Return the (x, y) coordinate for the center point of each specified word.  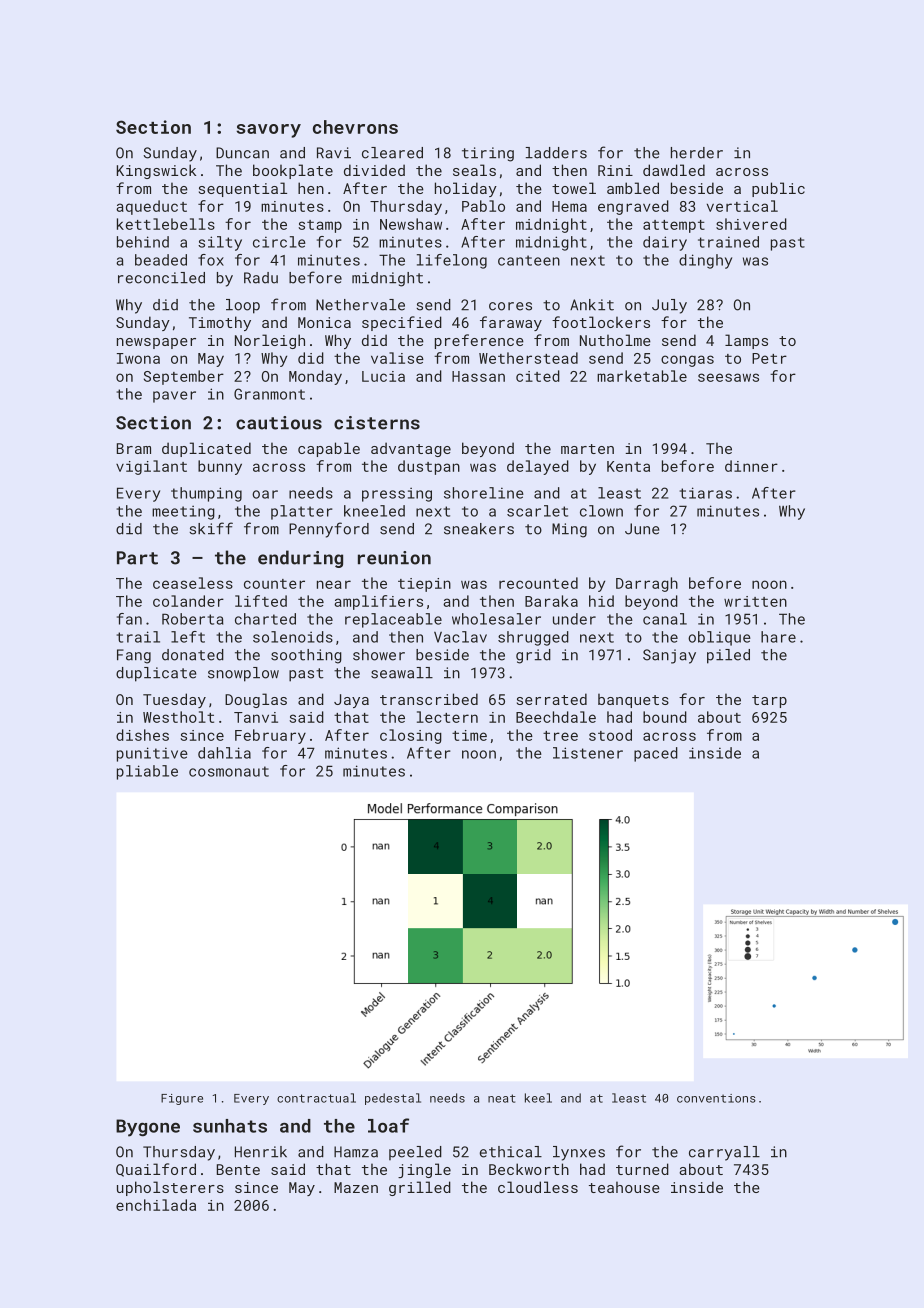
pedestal (393, 1099)
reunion (394, 558)
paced (656, 754)
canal (665, 619)
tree (560, 736)
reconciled (161, 278)
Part (137, 558)
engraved (633, 207)
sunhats (230, 1126)
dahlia (224, 753)
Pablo (483, 206)
